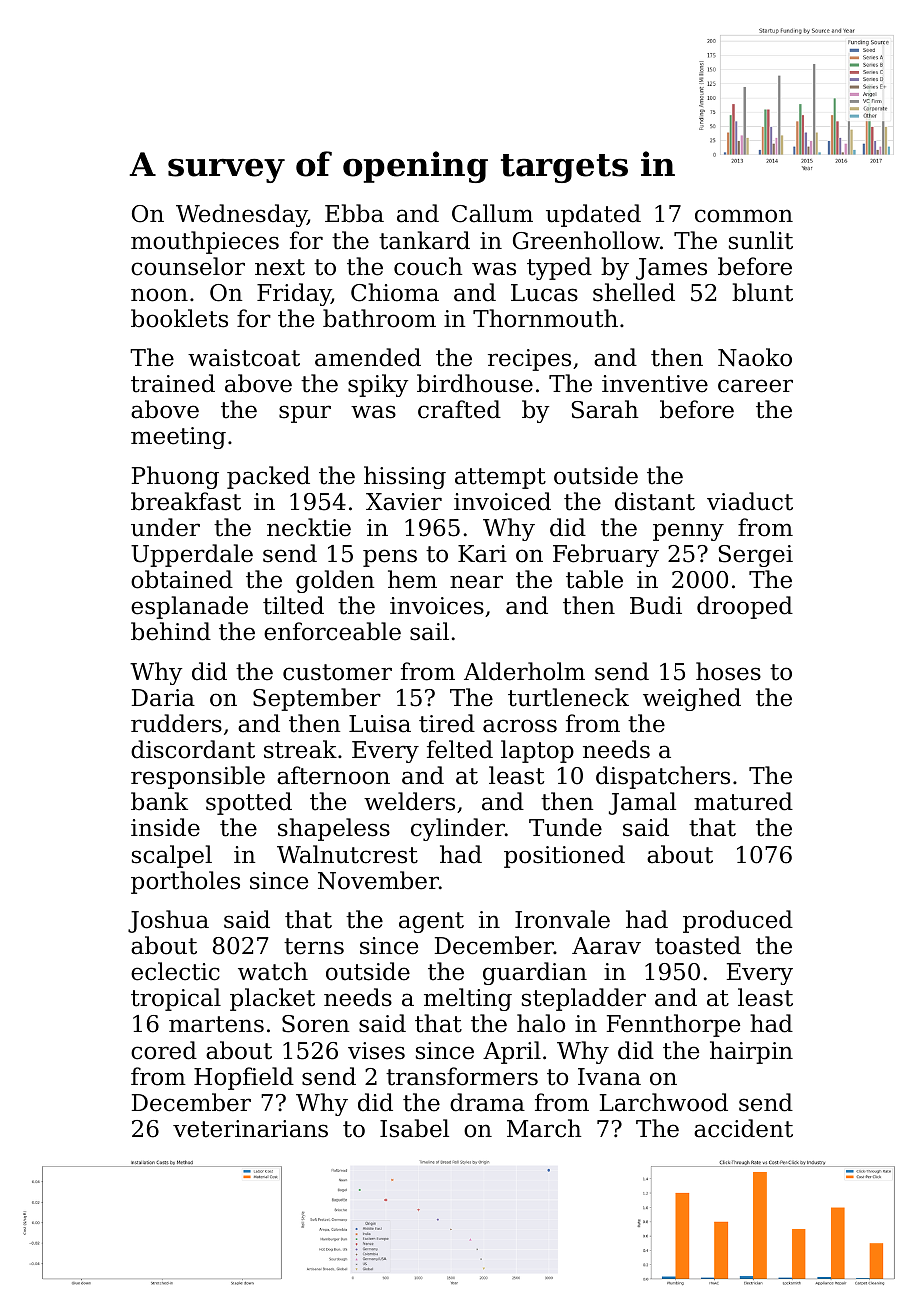  What do you see at coordinates (743, 801) in the screenshot?
I see `matured` at bounding box center [743, 801].
